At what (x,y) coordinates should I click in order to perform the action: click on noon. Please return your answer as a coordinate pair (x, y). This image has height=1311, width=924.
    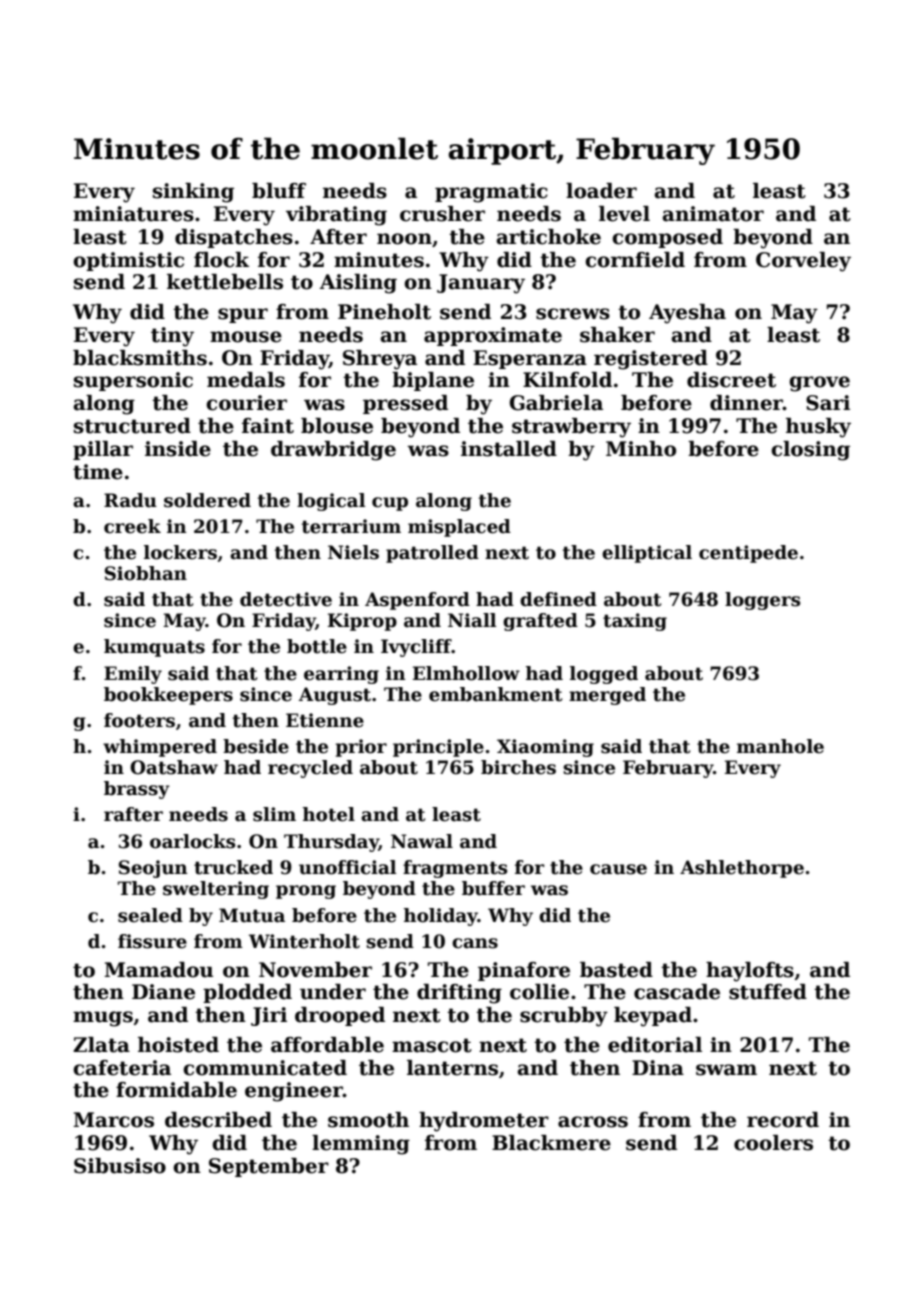
    Looking at the image, I should click on (404, 239).
